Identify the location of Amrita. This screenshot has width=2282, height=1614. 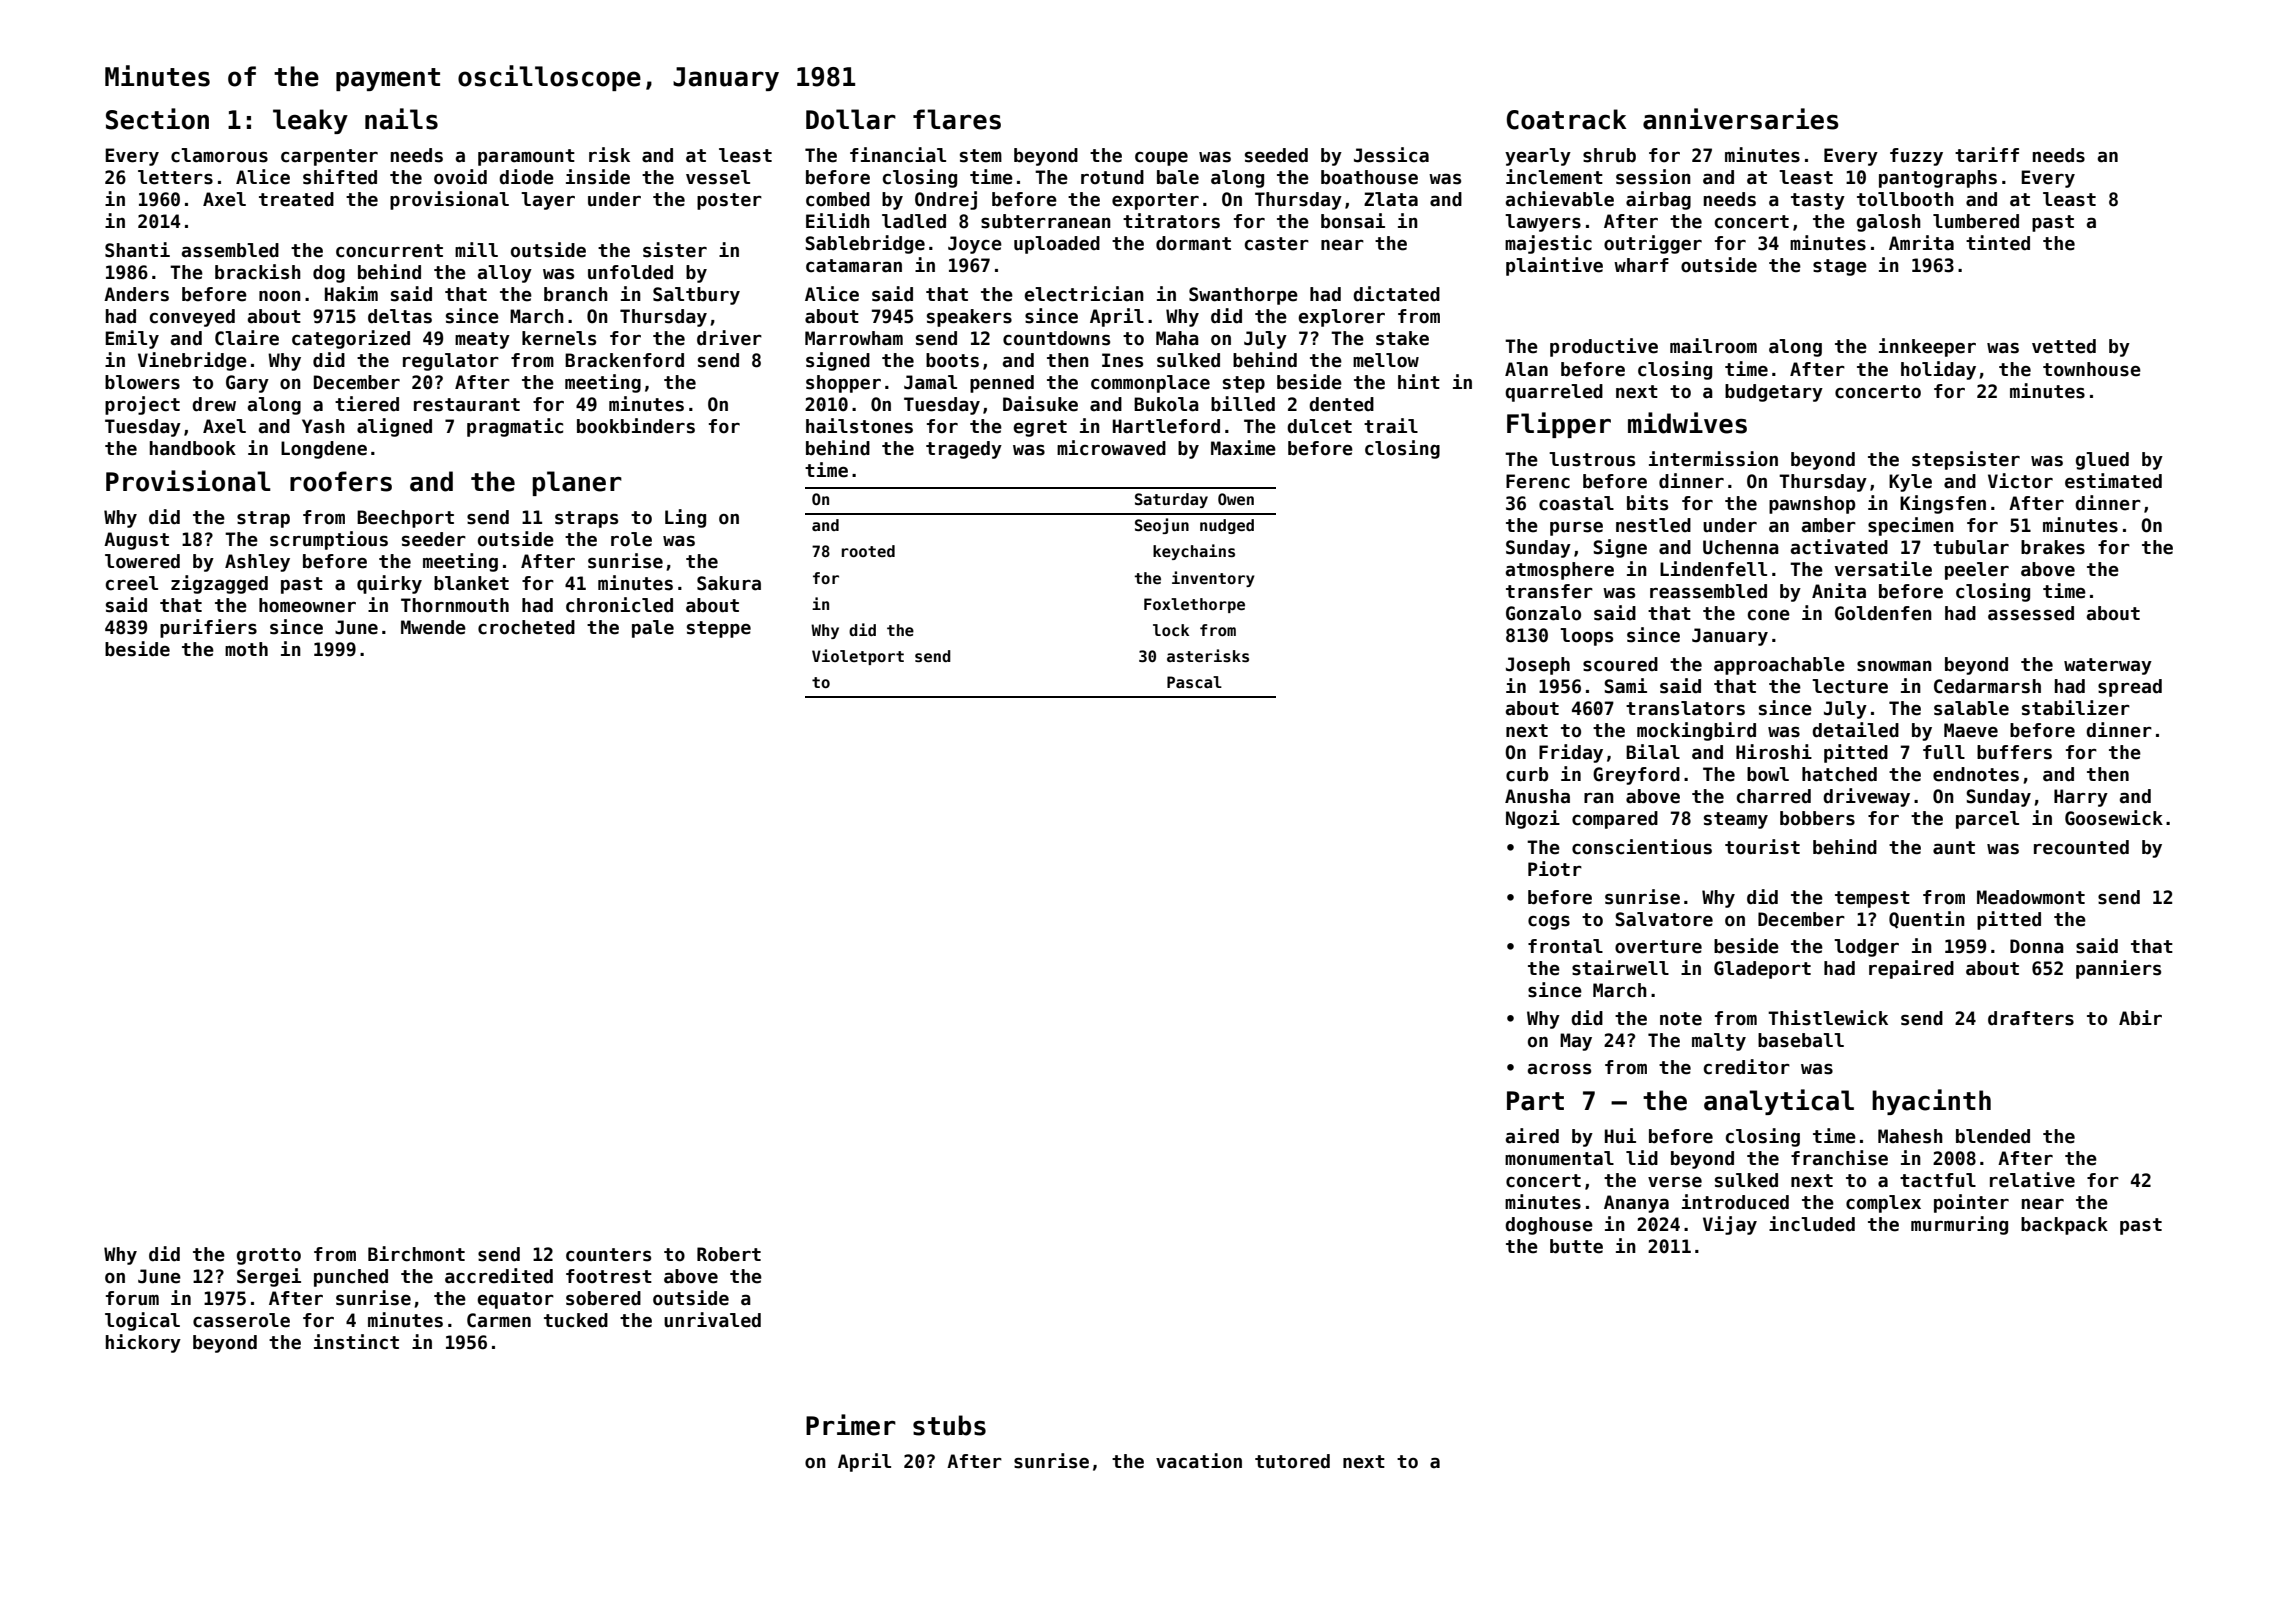
(1921, 243).
